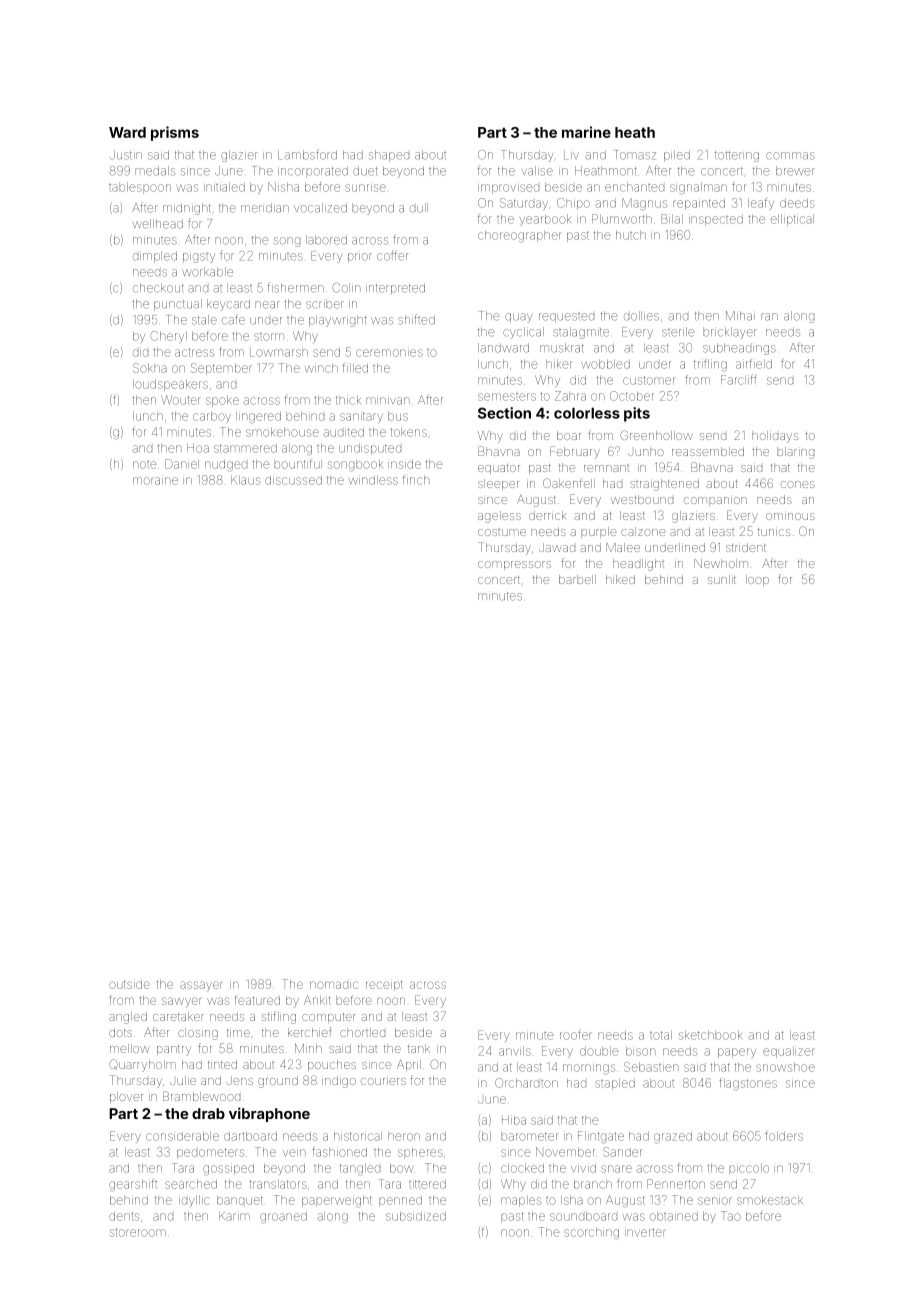 The image size is (924, 1308). What do you see at coordinates (155, 480) in the page?
I see `moraine` at bounding box center [155, 480].
